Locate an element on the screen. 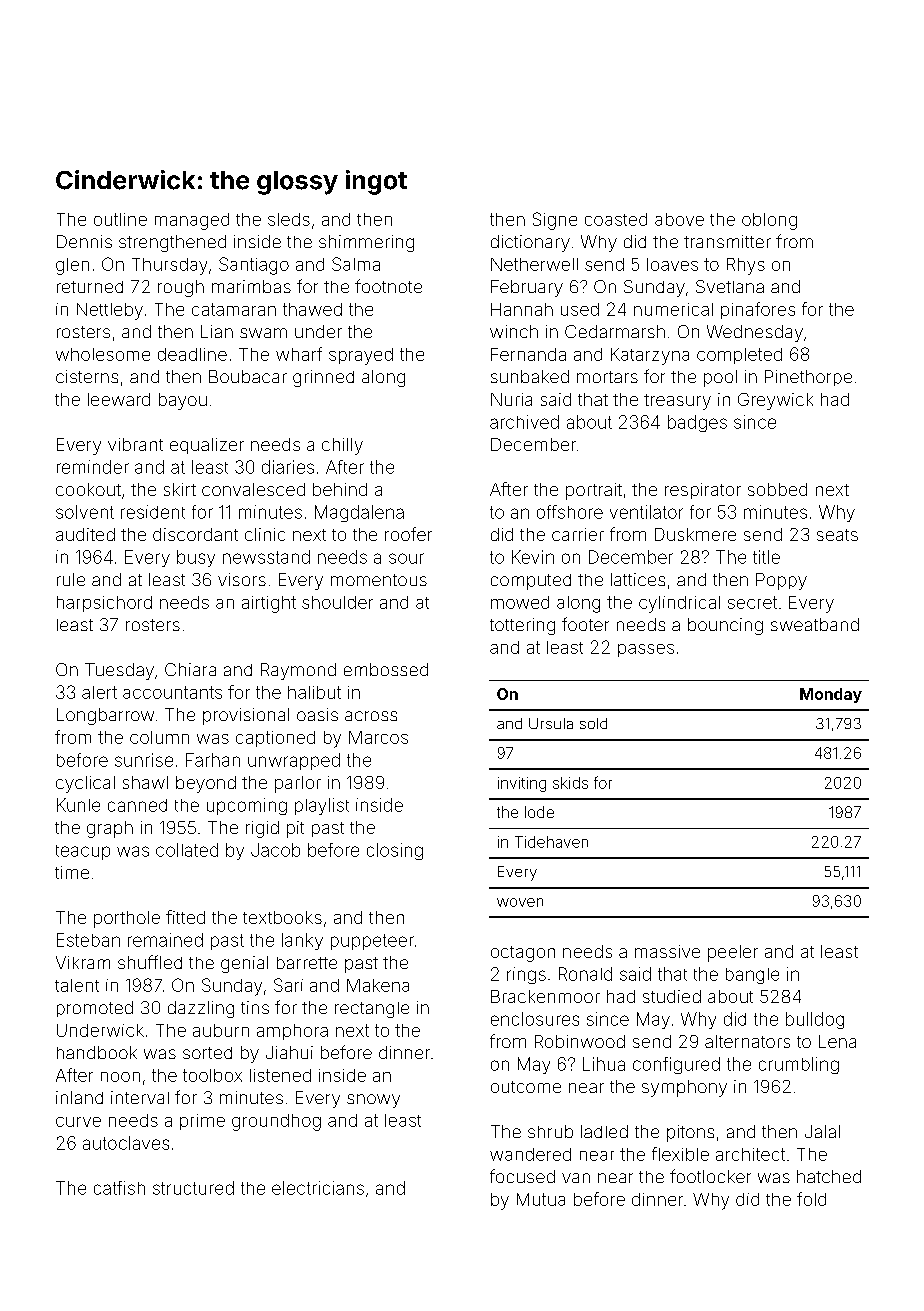 This screenshot has height=1311, width=924. oblong is located at coordinates (769, 221).
